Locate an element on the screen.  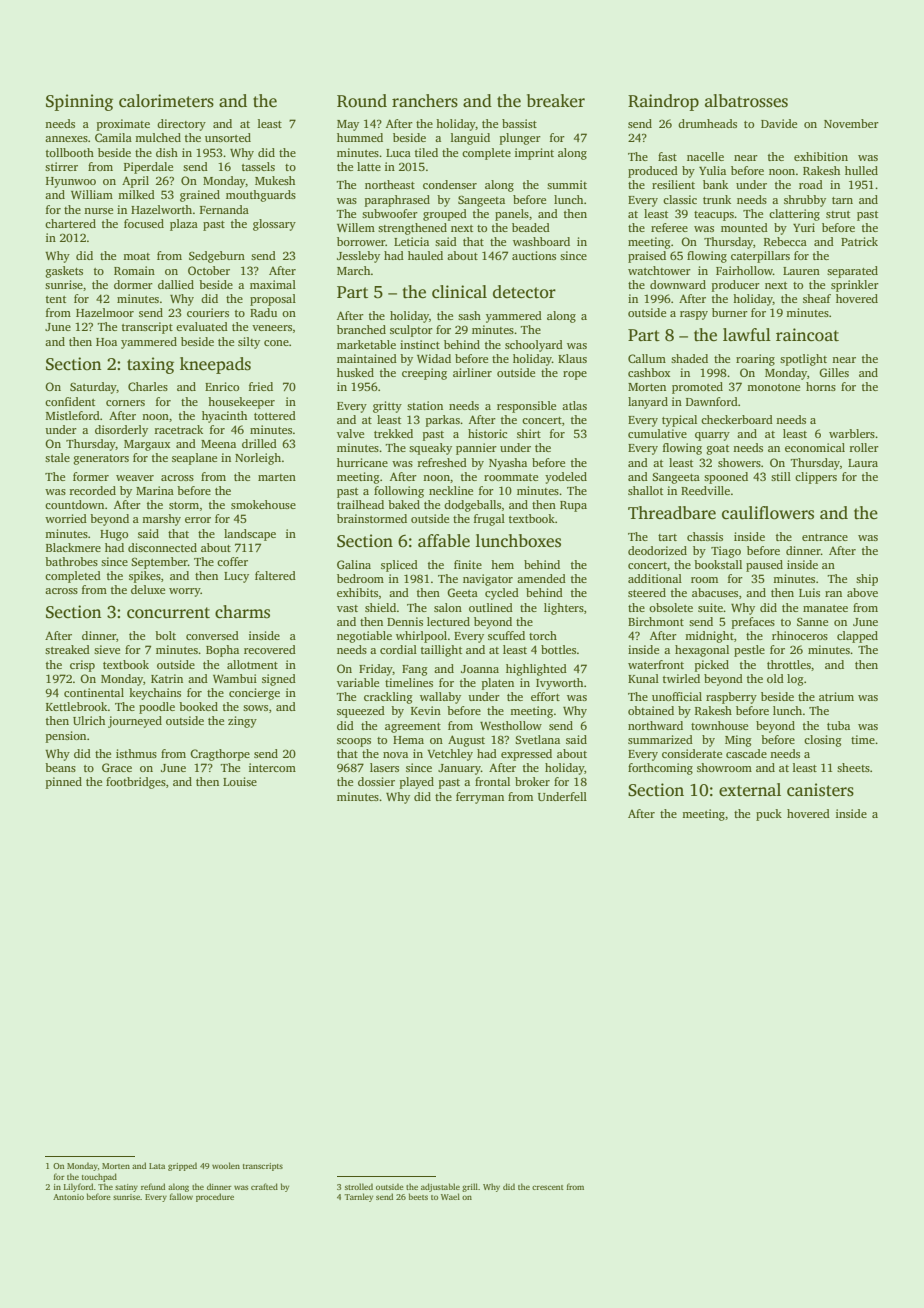
fallow is located at coordinates (181, 1196).
